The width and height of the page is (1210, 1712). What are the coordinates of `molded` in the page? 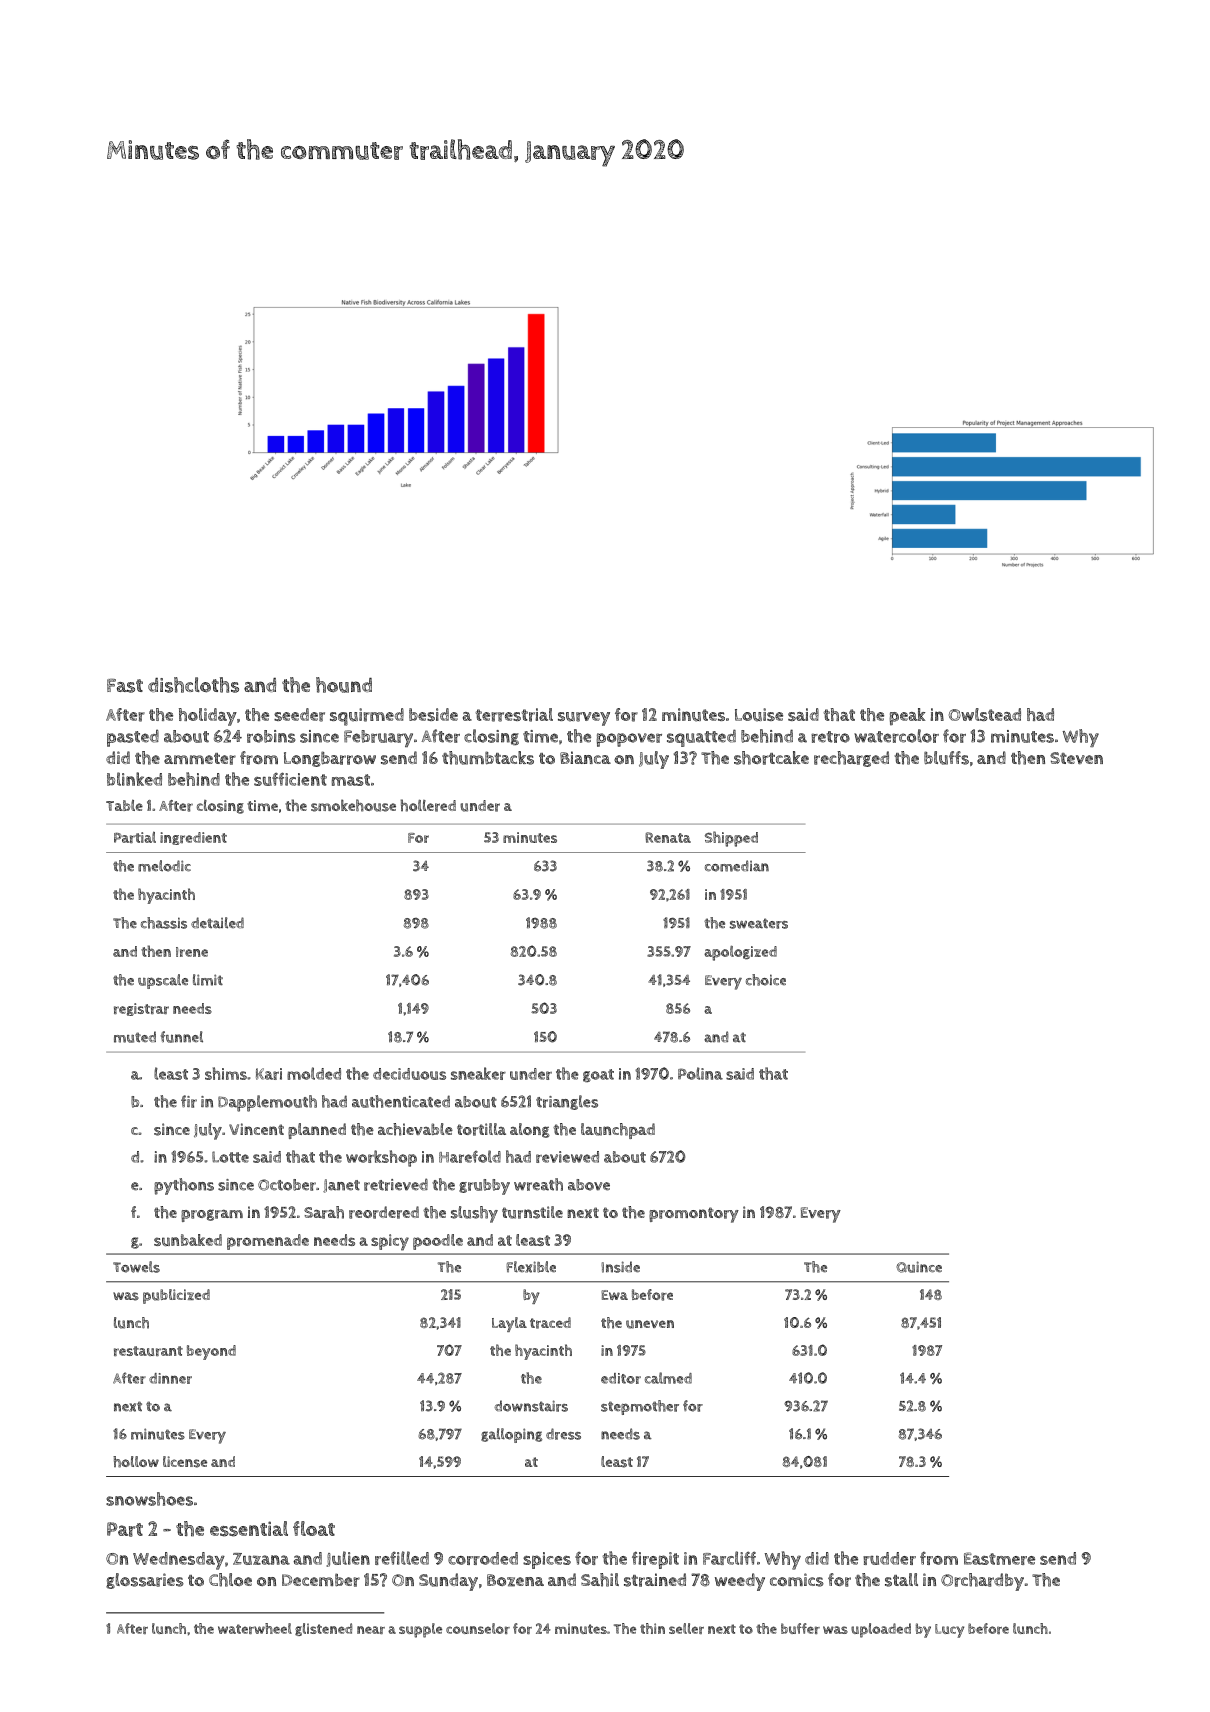 It's located at (314, 1073).
